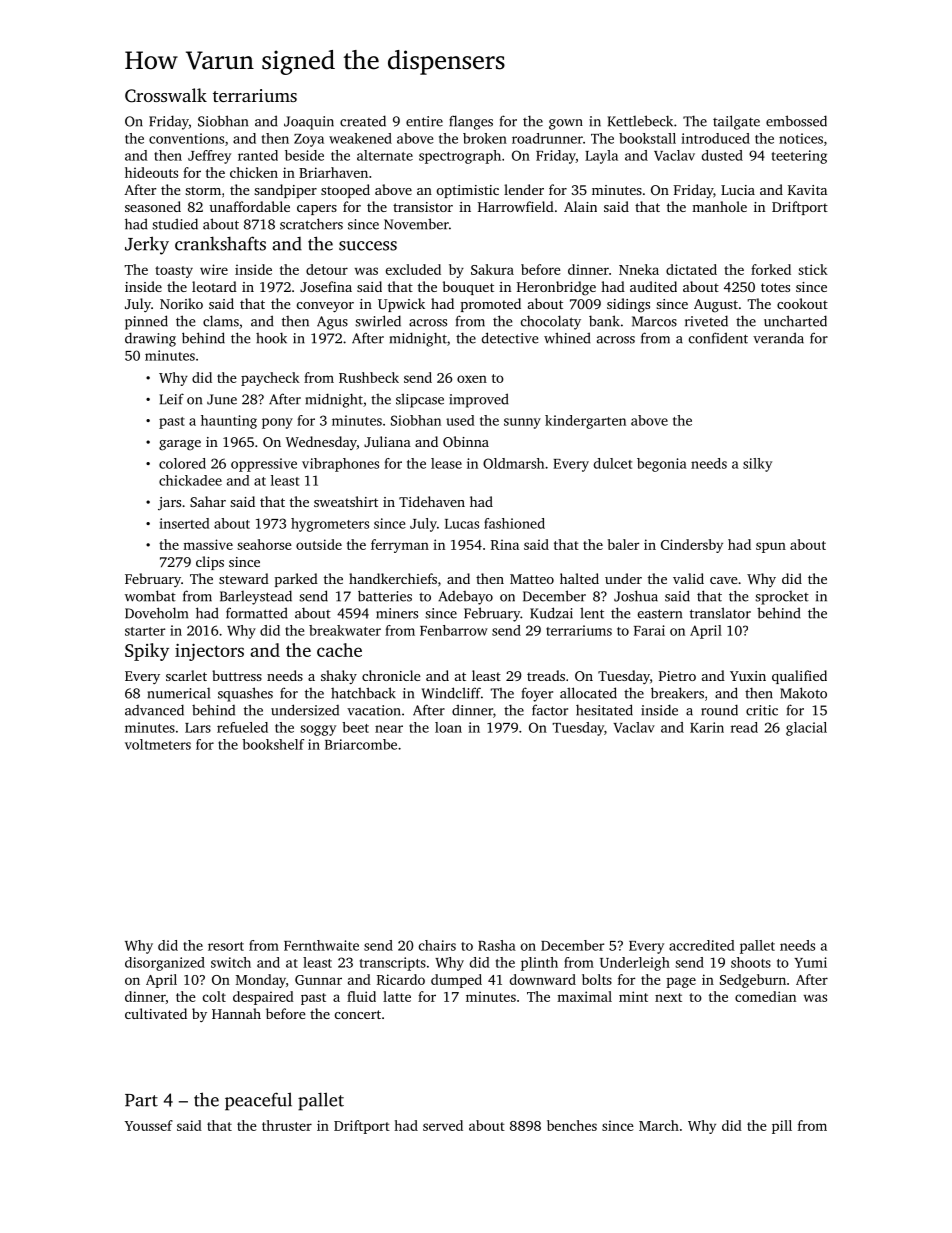 This image has width=952, height=1233. I want to click on Alain, so click(580, 206).
